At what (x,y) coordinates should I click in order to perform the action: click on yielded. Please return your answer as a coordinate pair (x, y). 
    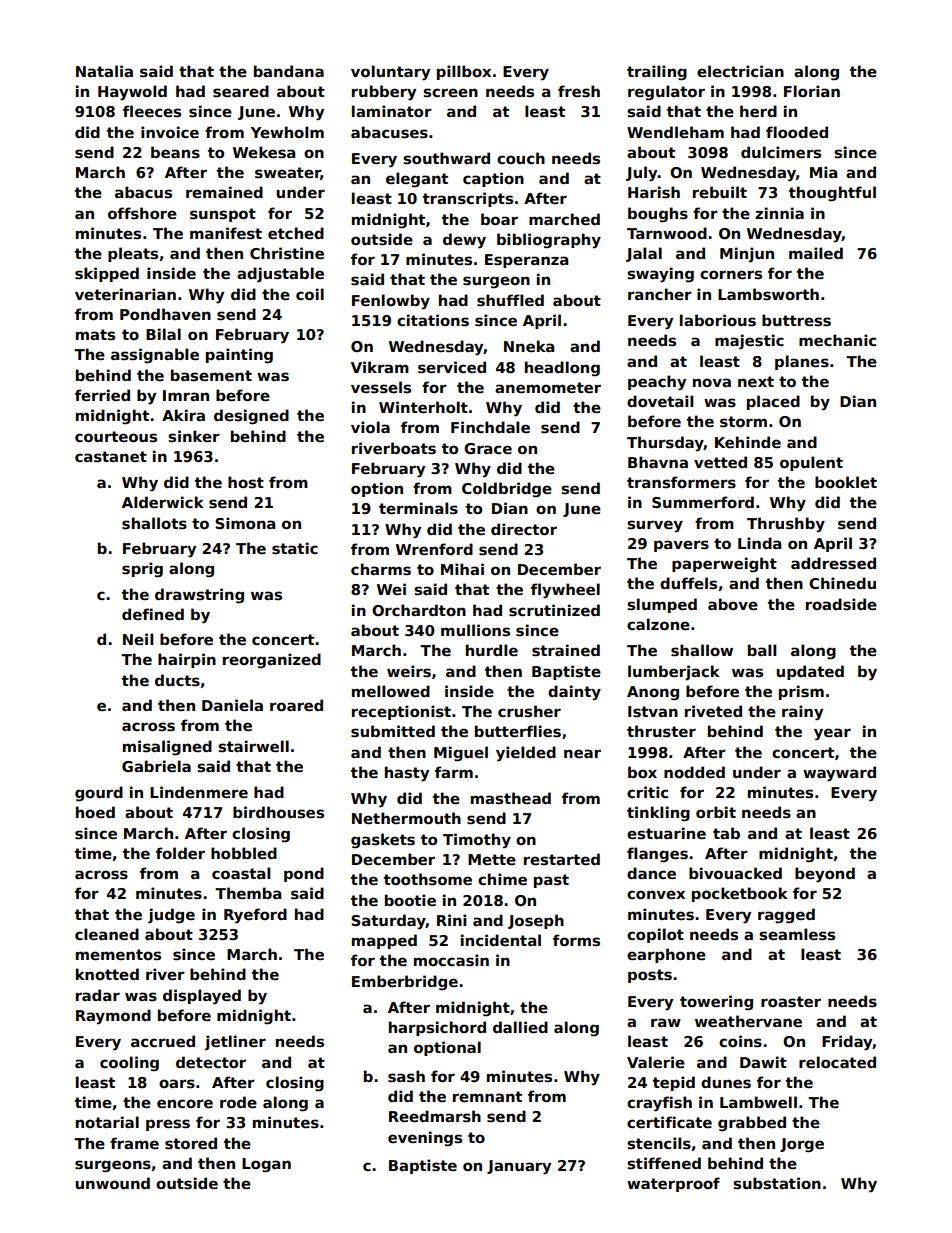
    Looking at the image, I should click on (526, 754).
